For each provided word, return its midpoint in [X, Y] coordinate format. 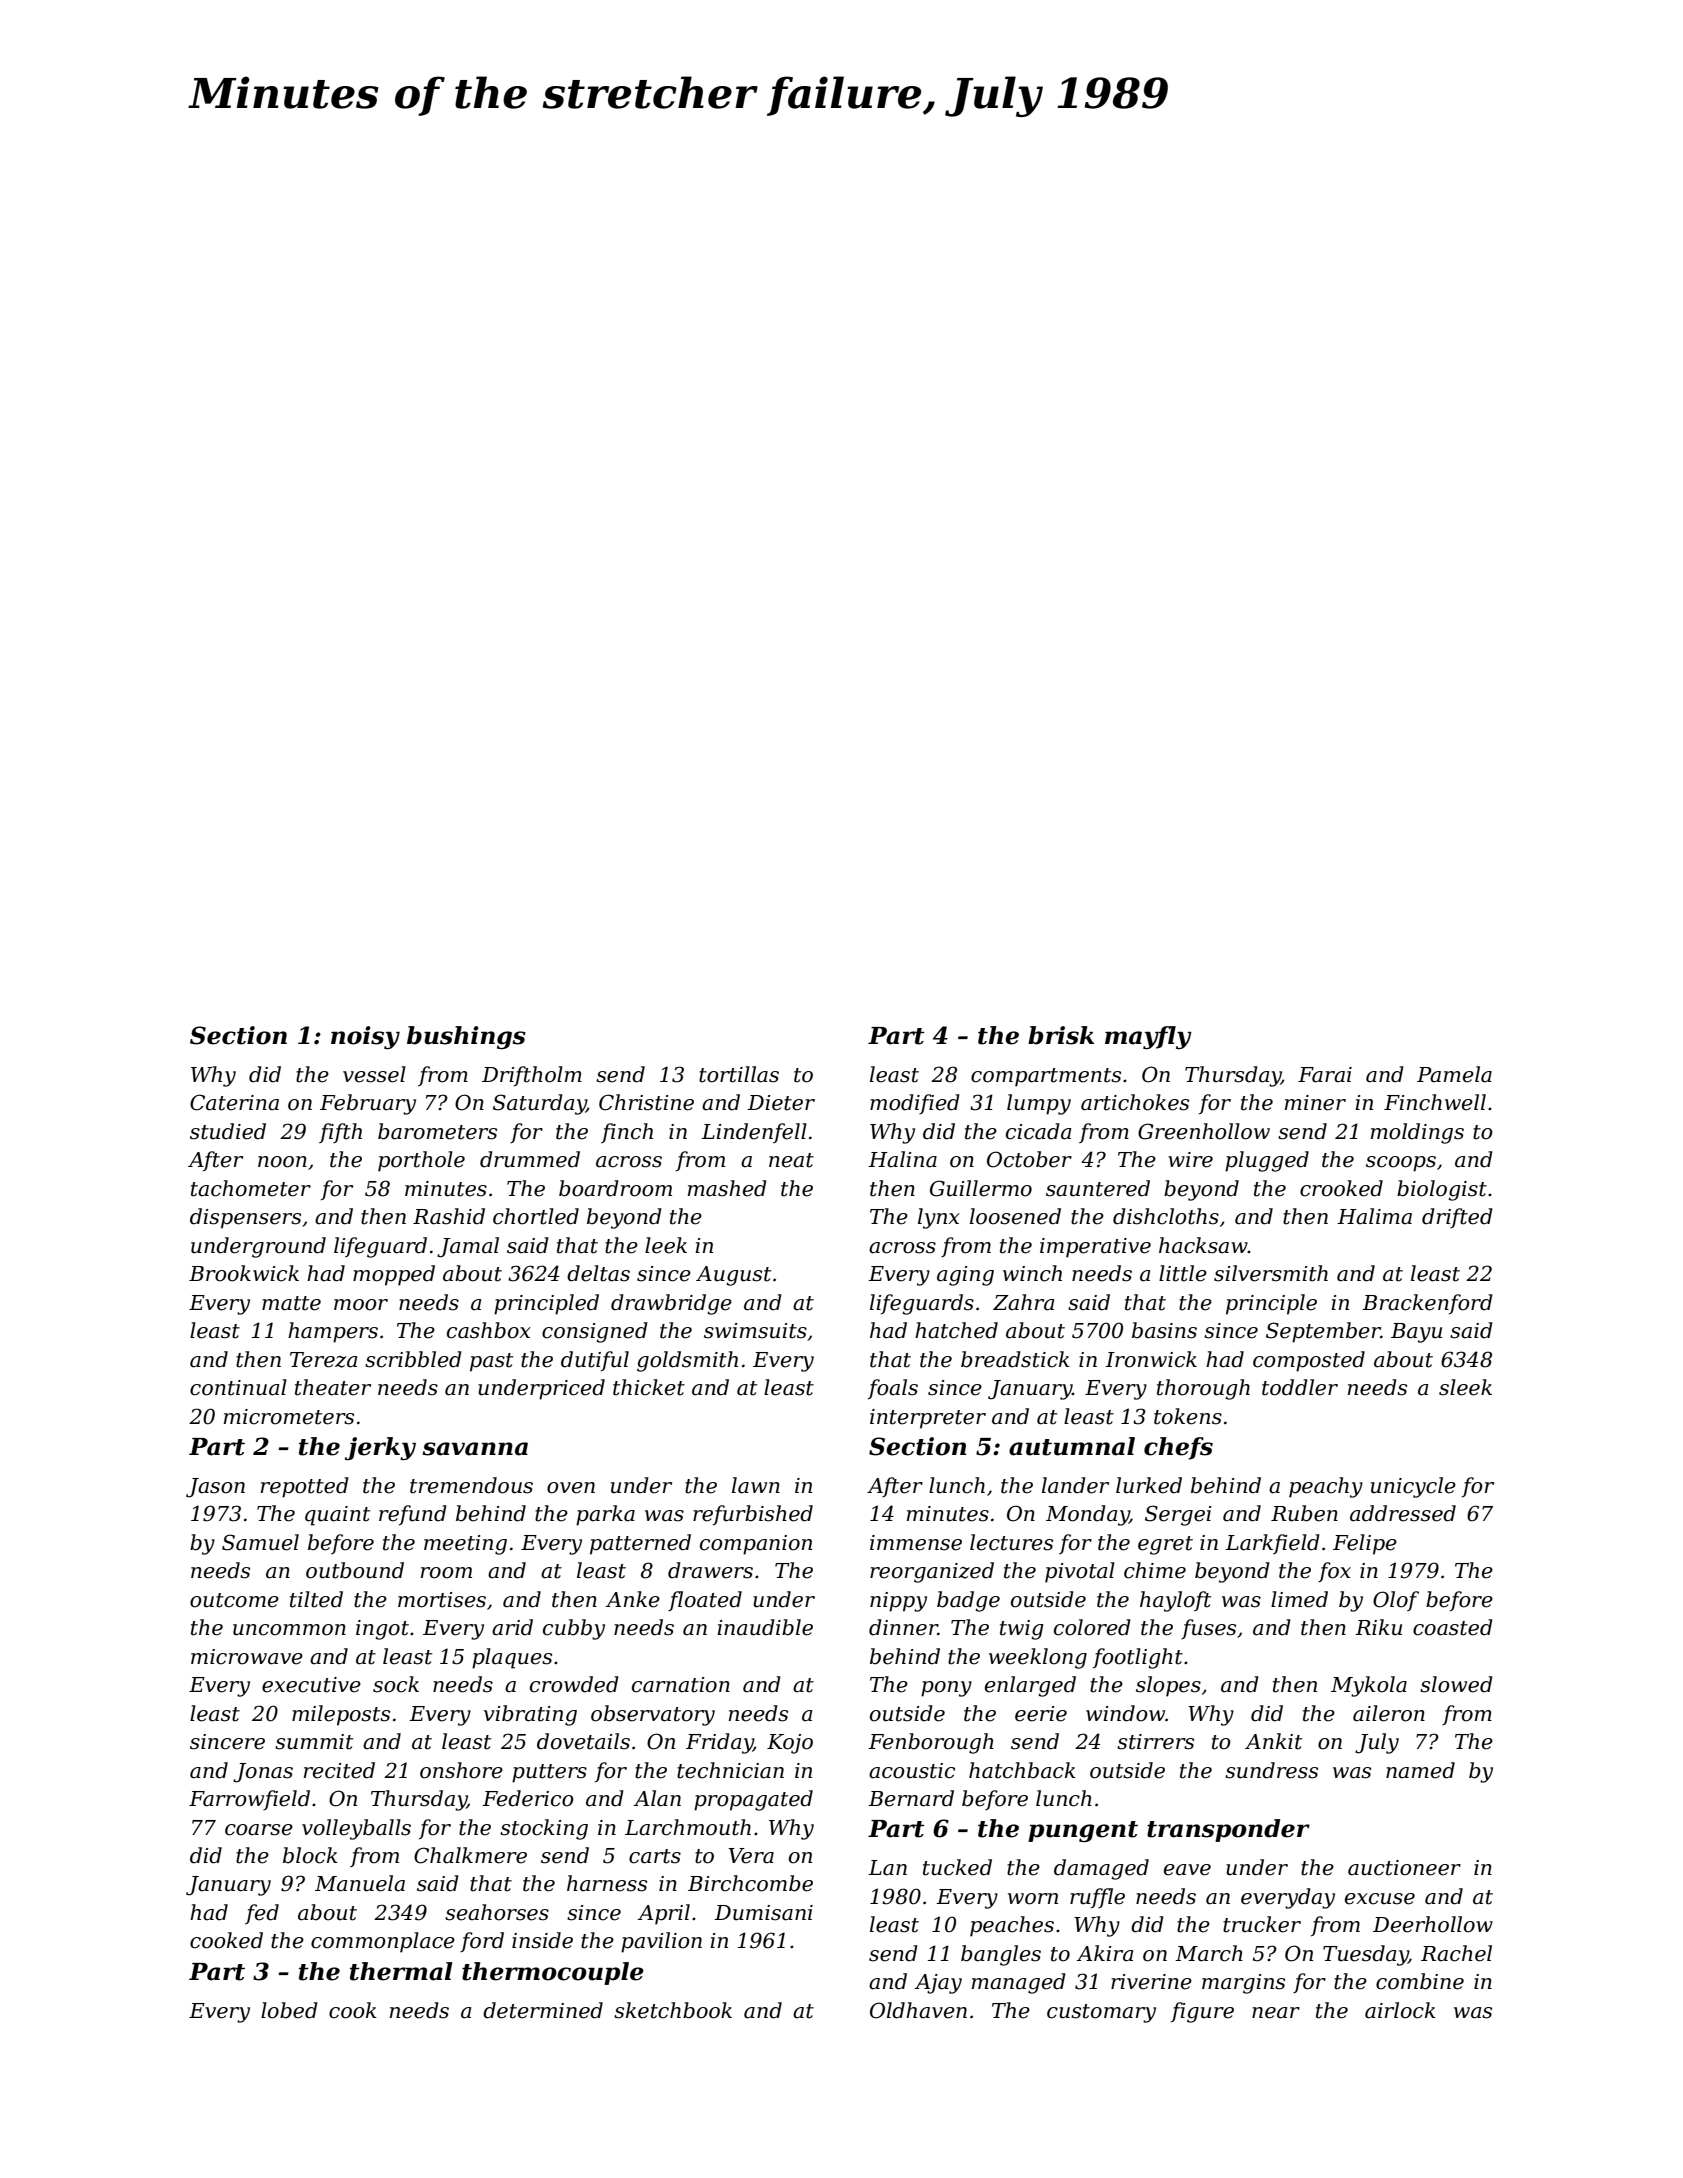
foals [893, 1389]
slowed [1456, 1684]
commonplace [383, 1942]
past [491, 1362]
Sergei [1178, 1515]
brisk [1061, 1035]
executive [311, 1685]
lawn [756, 1485]
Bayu [1416, 1333]
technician [730, 1770]
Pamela [1454, 1074]
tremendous [471, 1485]
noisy [365, 1037]
